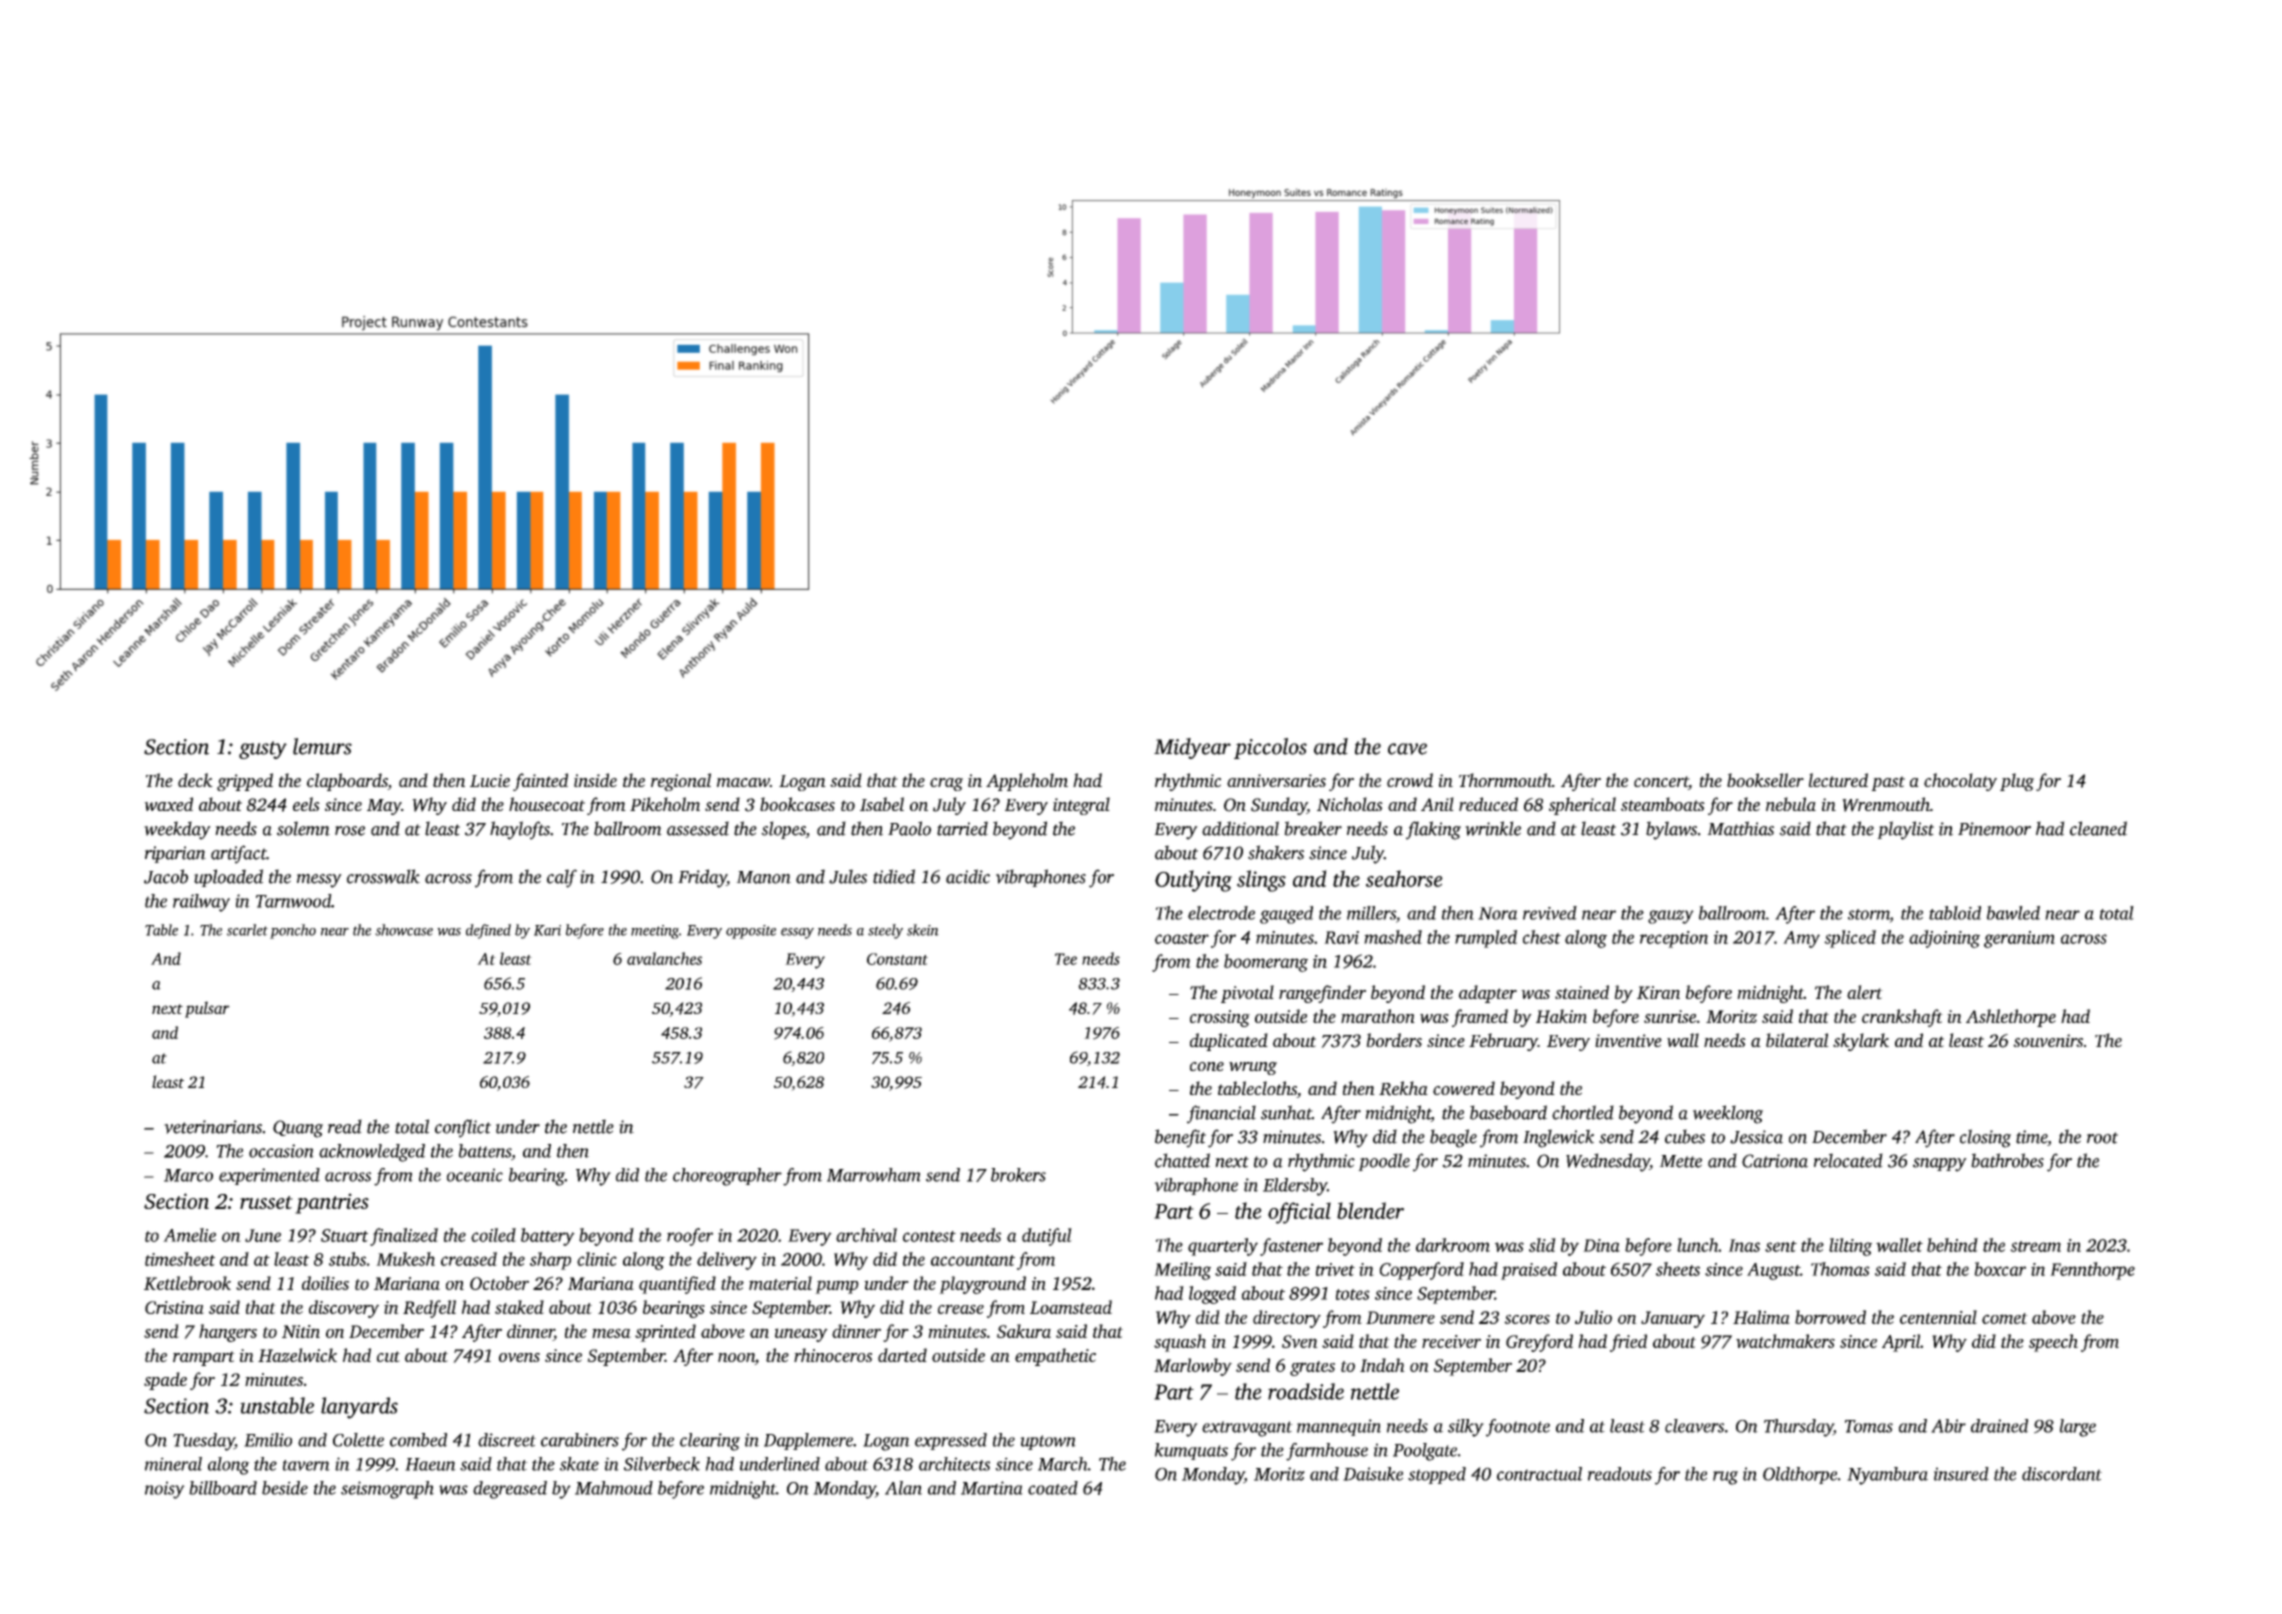 Image resolution: width=2282 pixels, height=1614 pixels. What do you see at coordinates (1192, 748) in the screenshot?
I see `Midyear` at bounding box center [1192, 748].
